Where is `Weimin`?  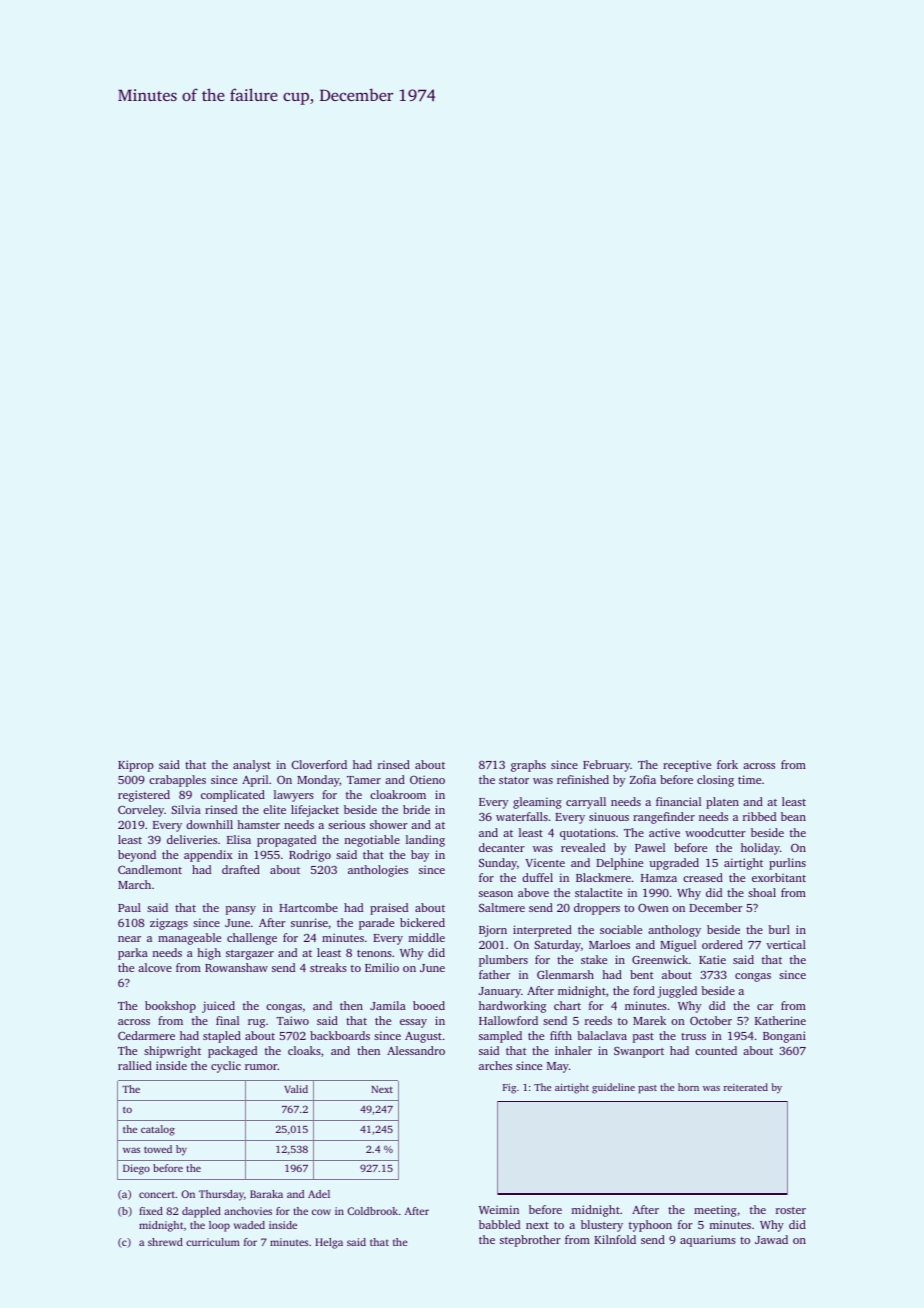 Weimin is located at coordinates (499, 1209).
